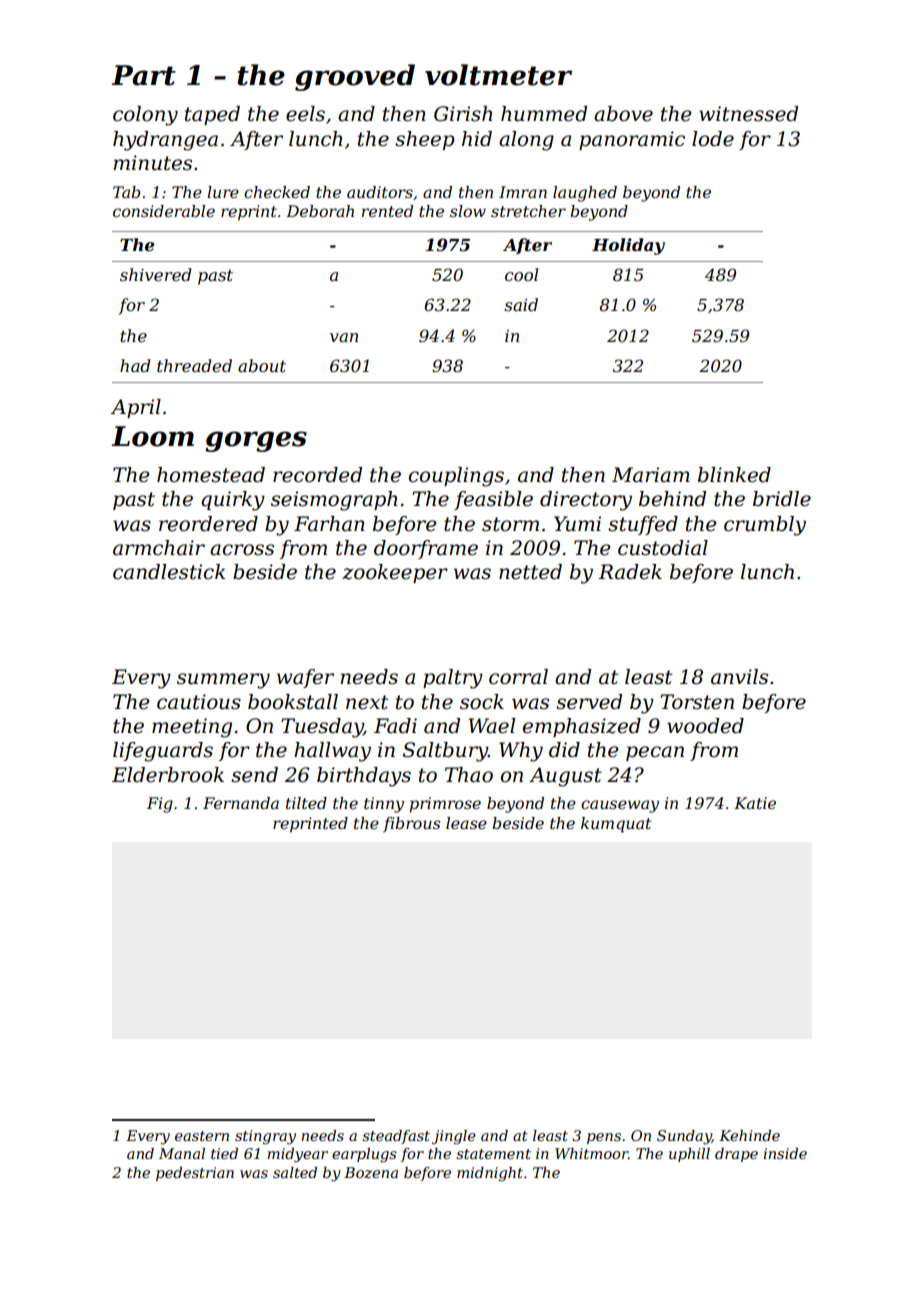 The width and height of the screenshot is (924, 1311). I want to click on Part, so click(143, 75).
